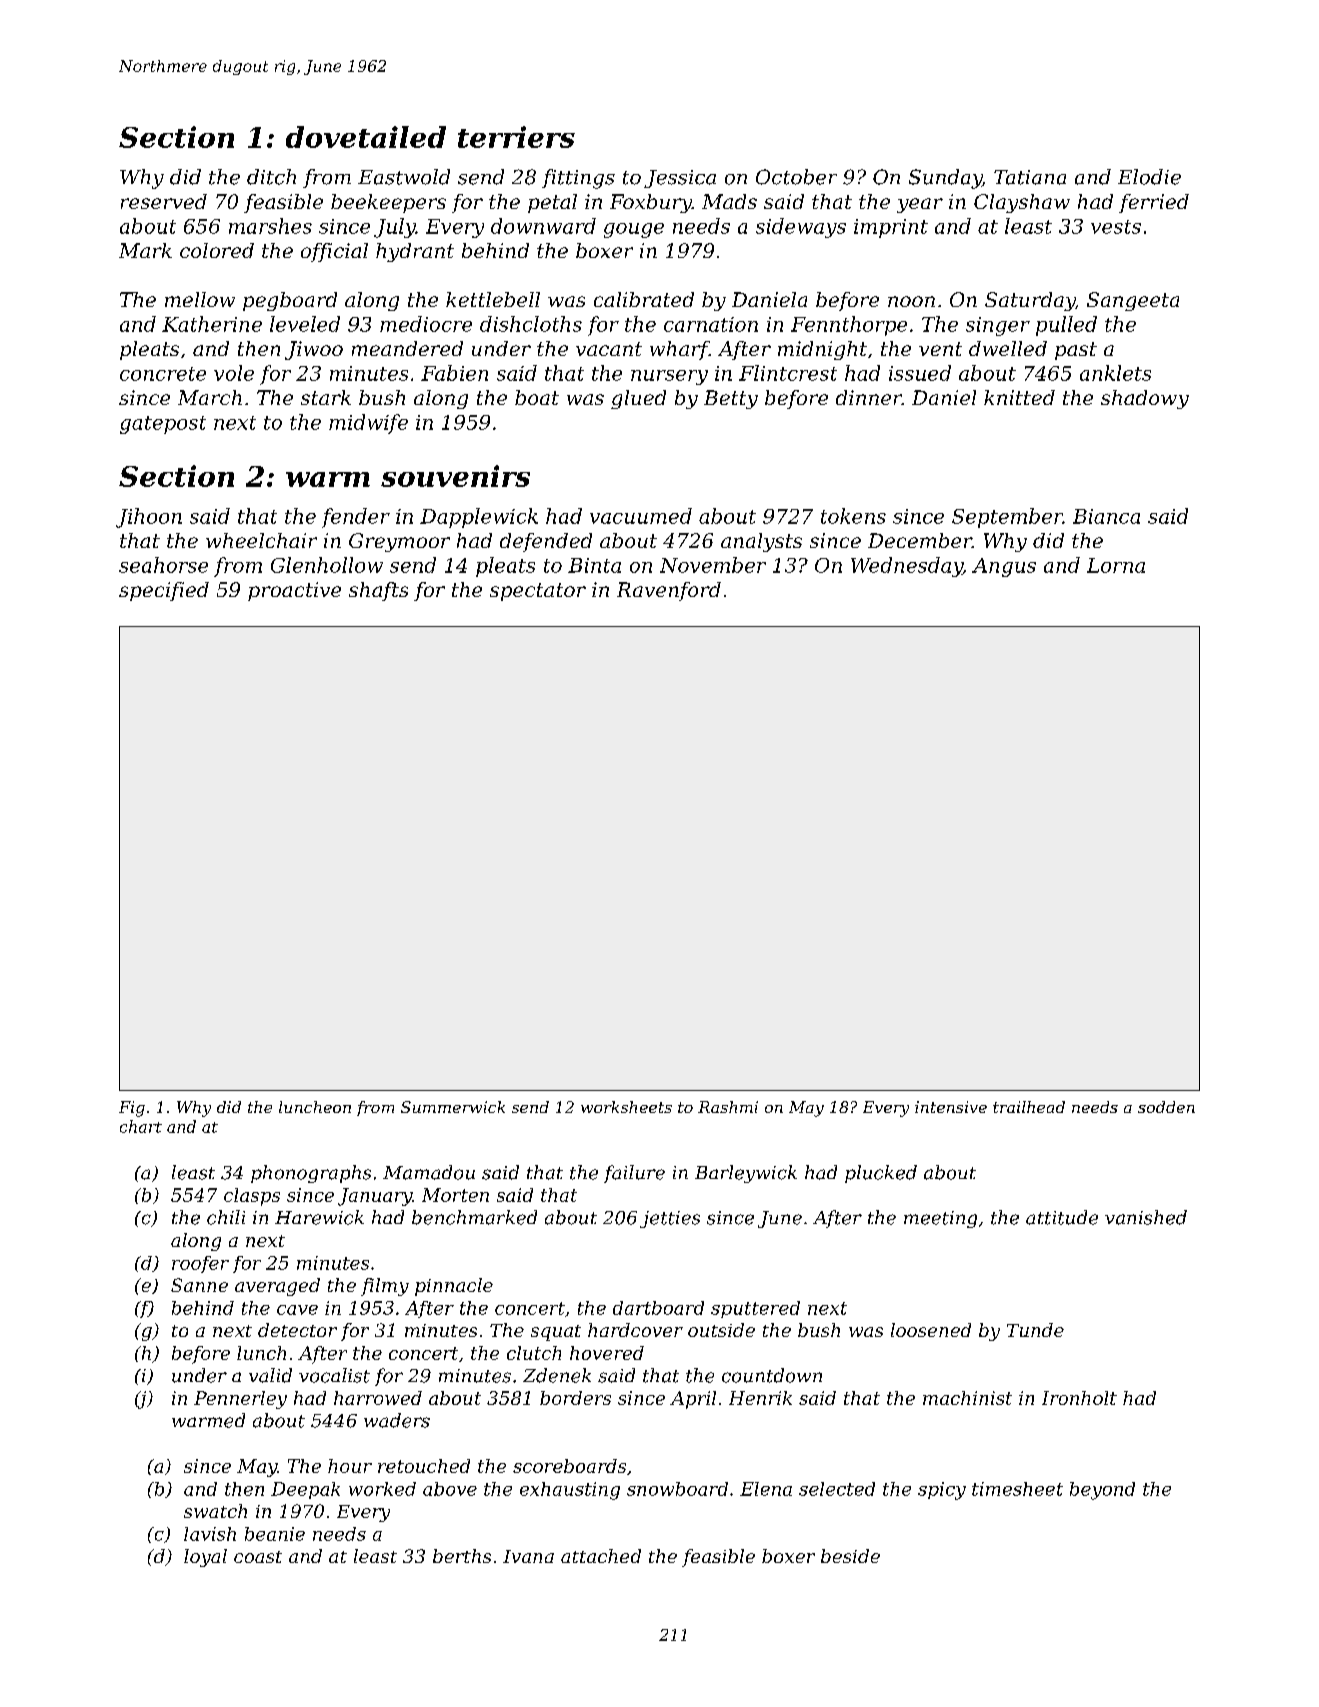 Image resolution: width=1319 pixels, height=1707 pixels. Describe the element at coordinates (356, 518) in the image. I see `fender` at that location.
